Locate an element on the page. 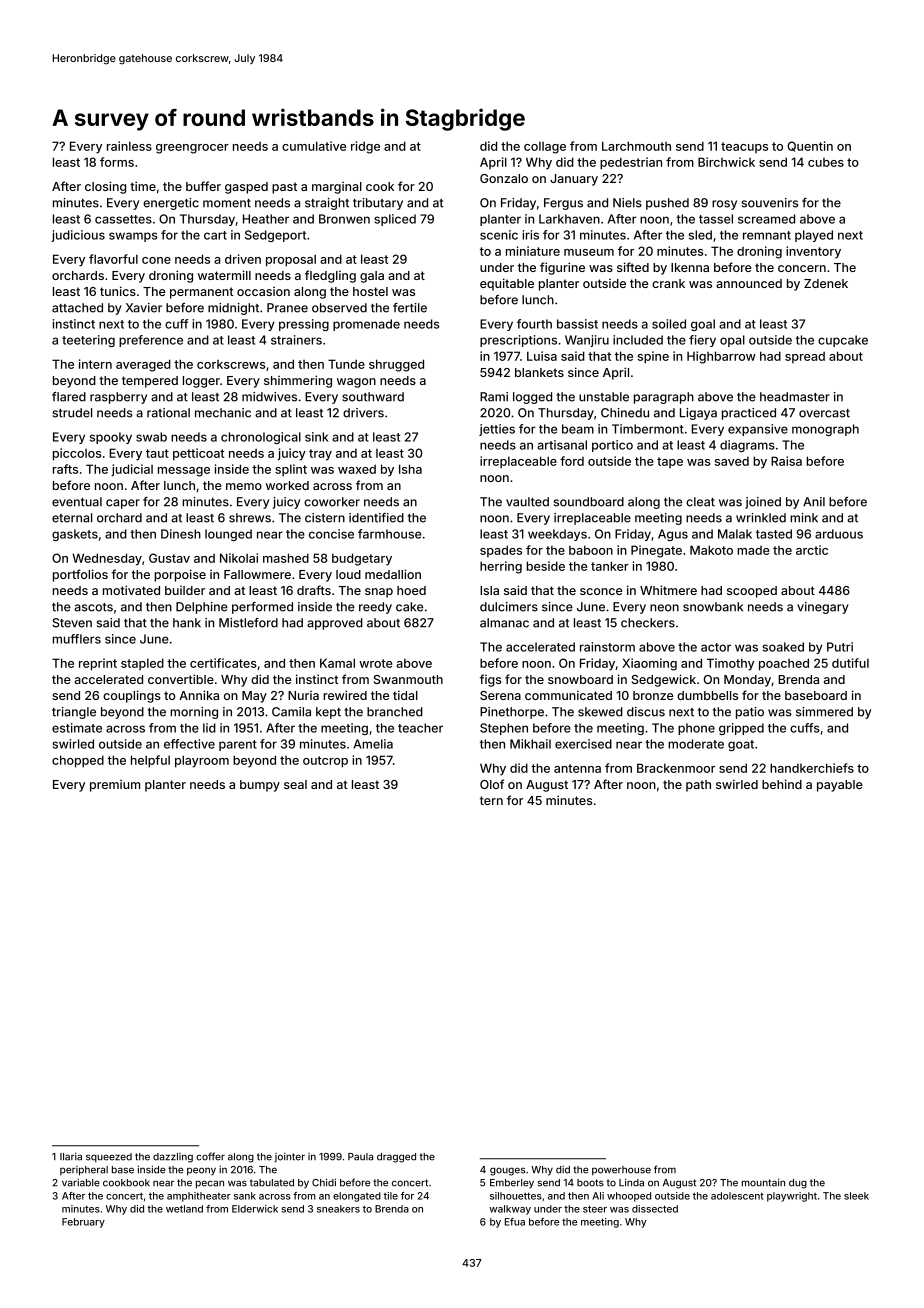 The height and width of the document is (1308, 924). Elderwick is located at coordinates (255, 1209).
